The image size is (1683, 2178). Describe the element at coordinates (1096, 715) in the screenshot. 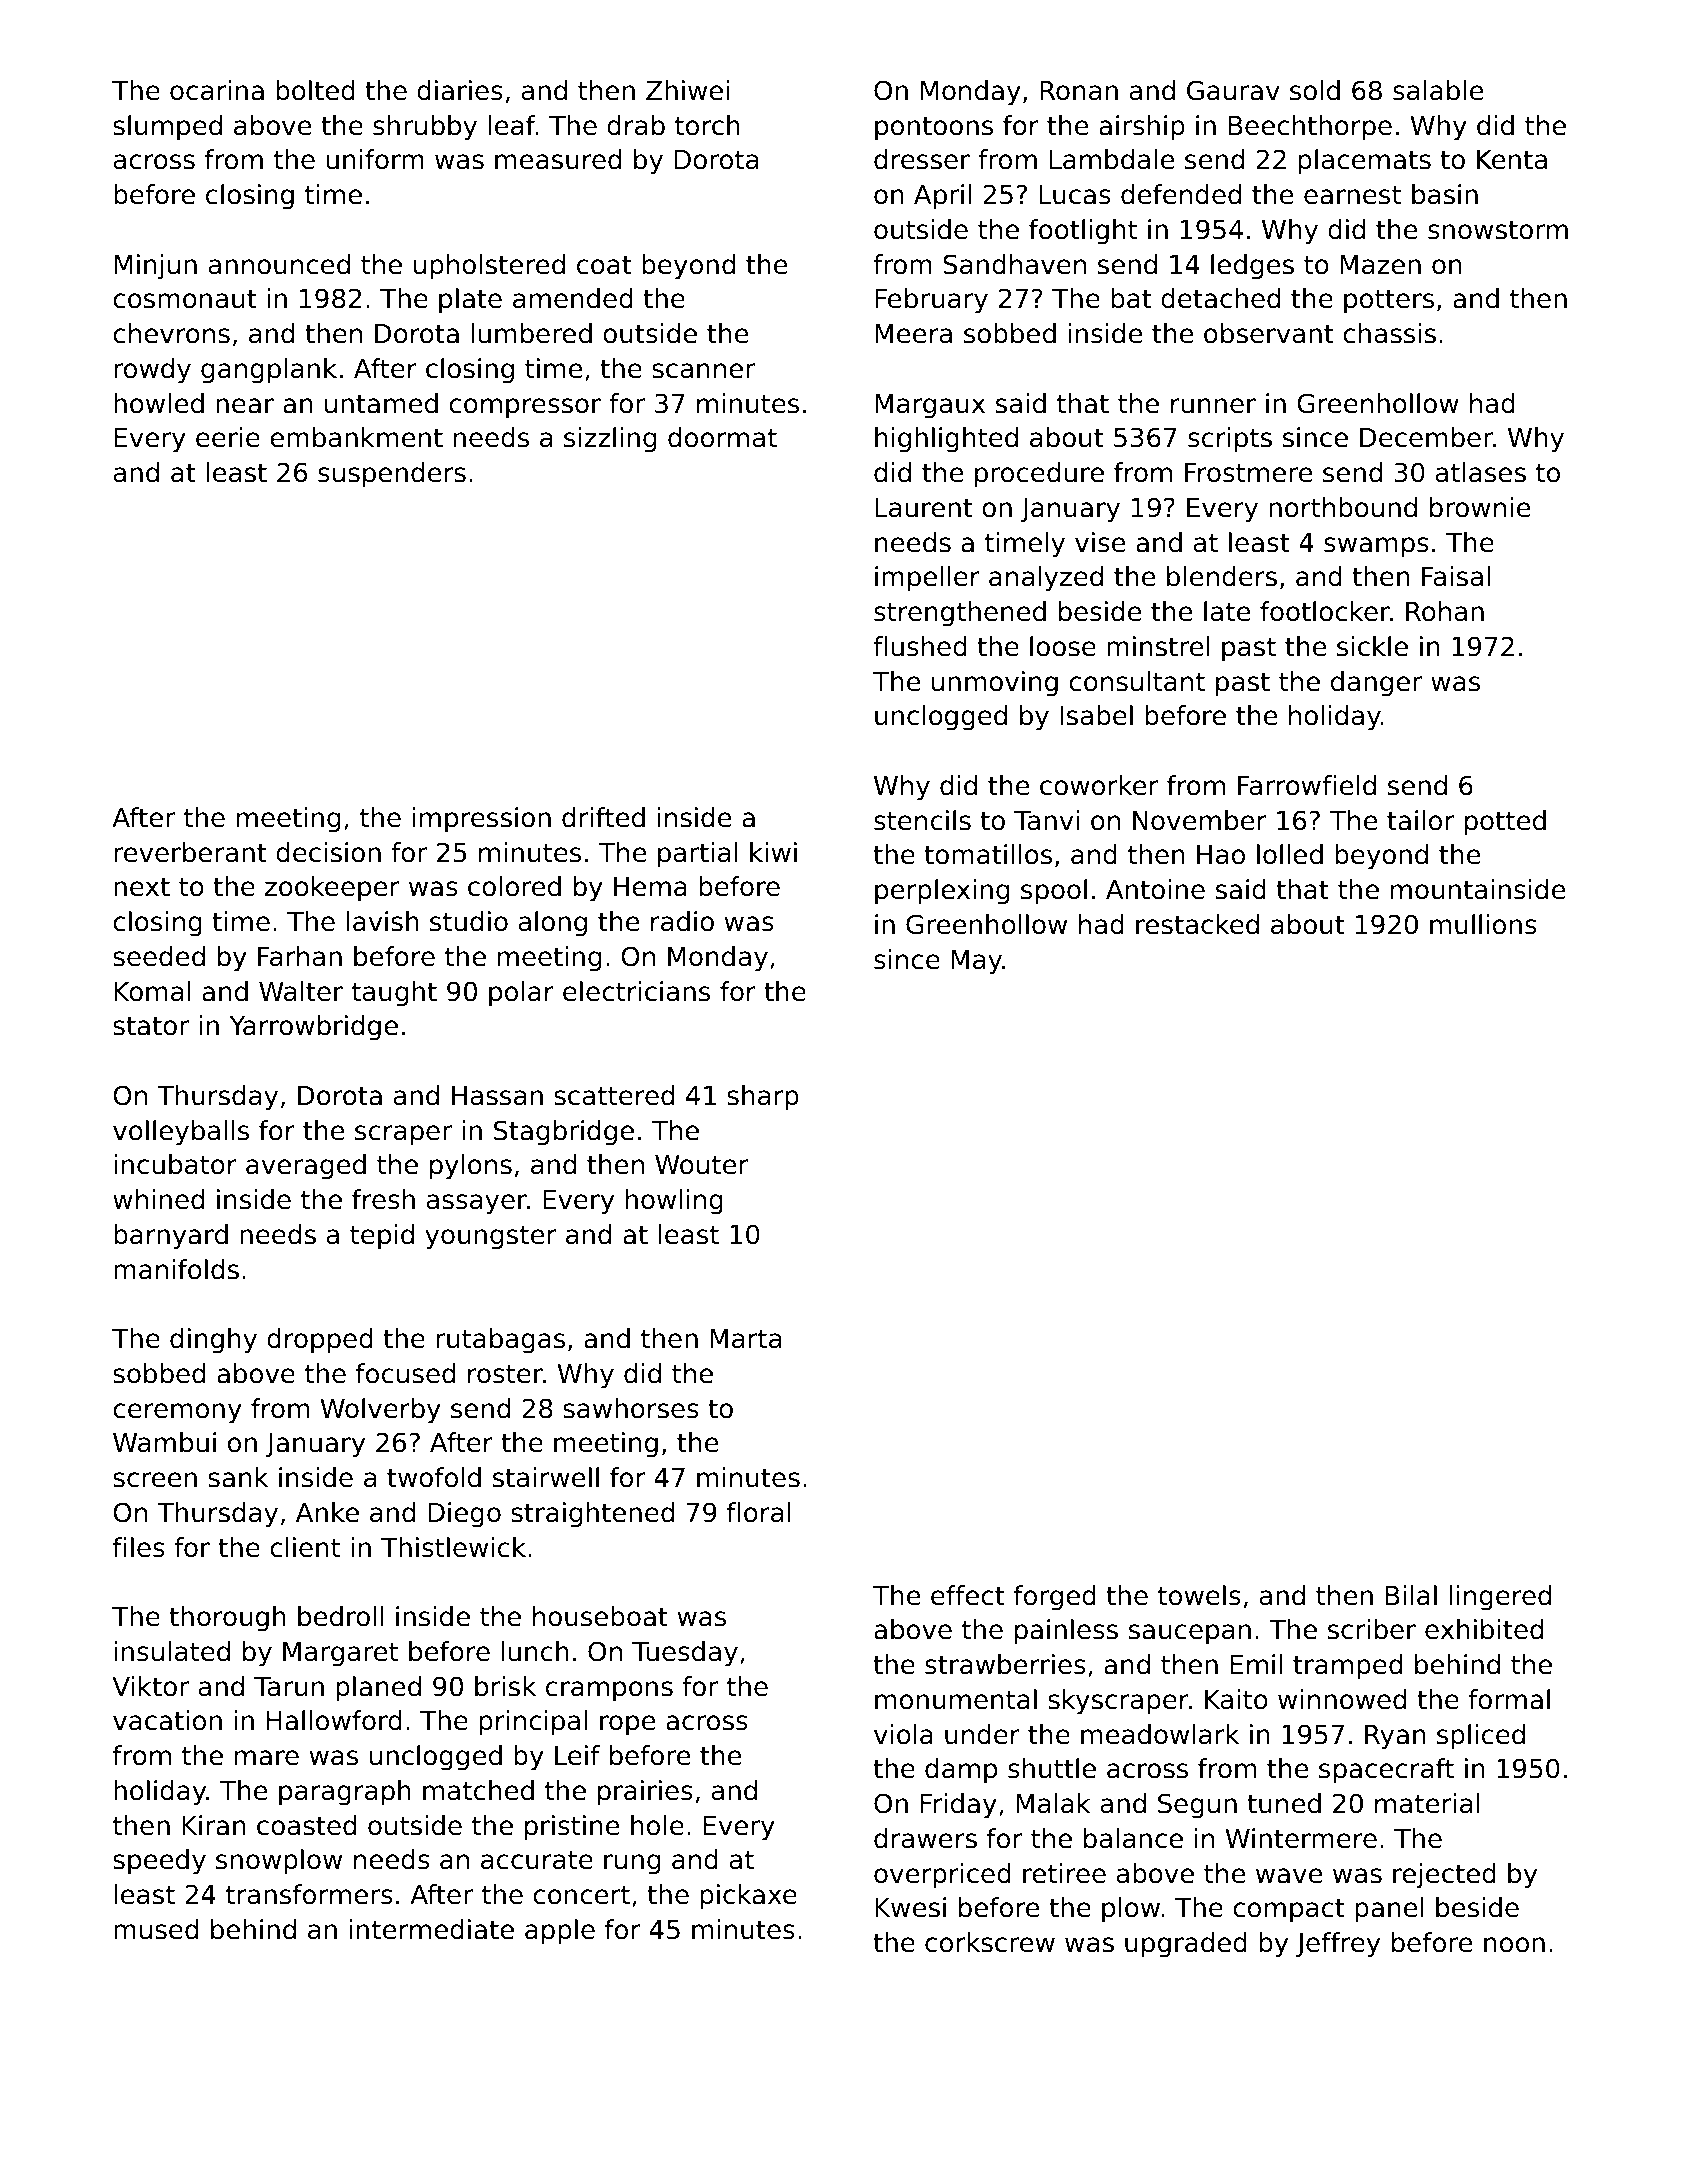

I see `Isabel` at that location.
